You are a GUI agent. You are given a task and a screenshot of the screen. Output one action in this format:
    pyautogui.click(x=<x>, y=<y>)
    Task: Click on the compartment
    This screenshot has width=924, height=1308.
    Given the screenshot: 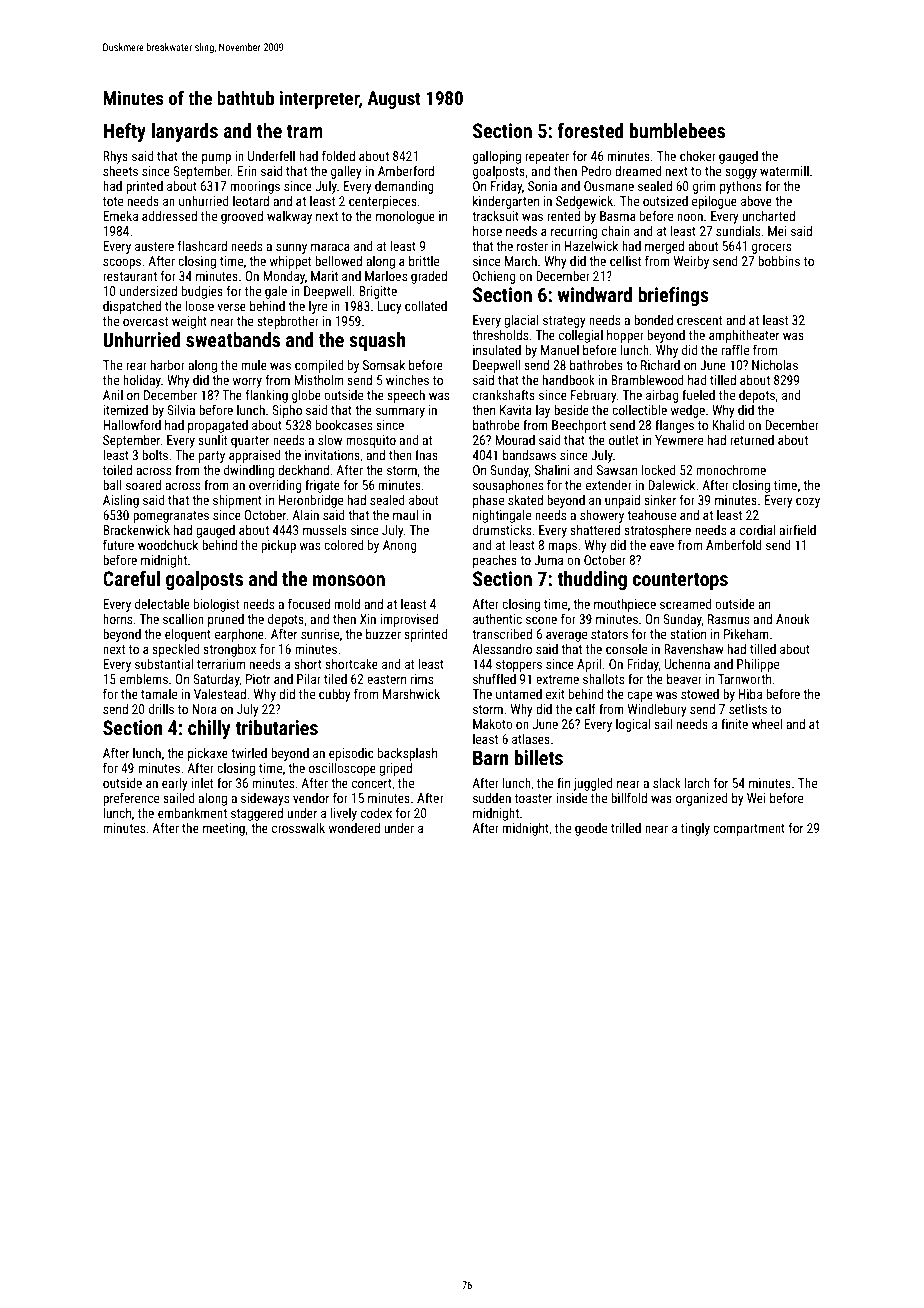 What is the action you would take?
    pyautogui.click(x=749, y=830)
